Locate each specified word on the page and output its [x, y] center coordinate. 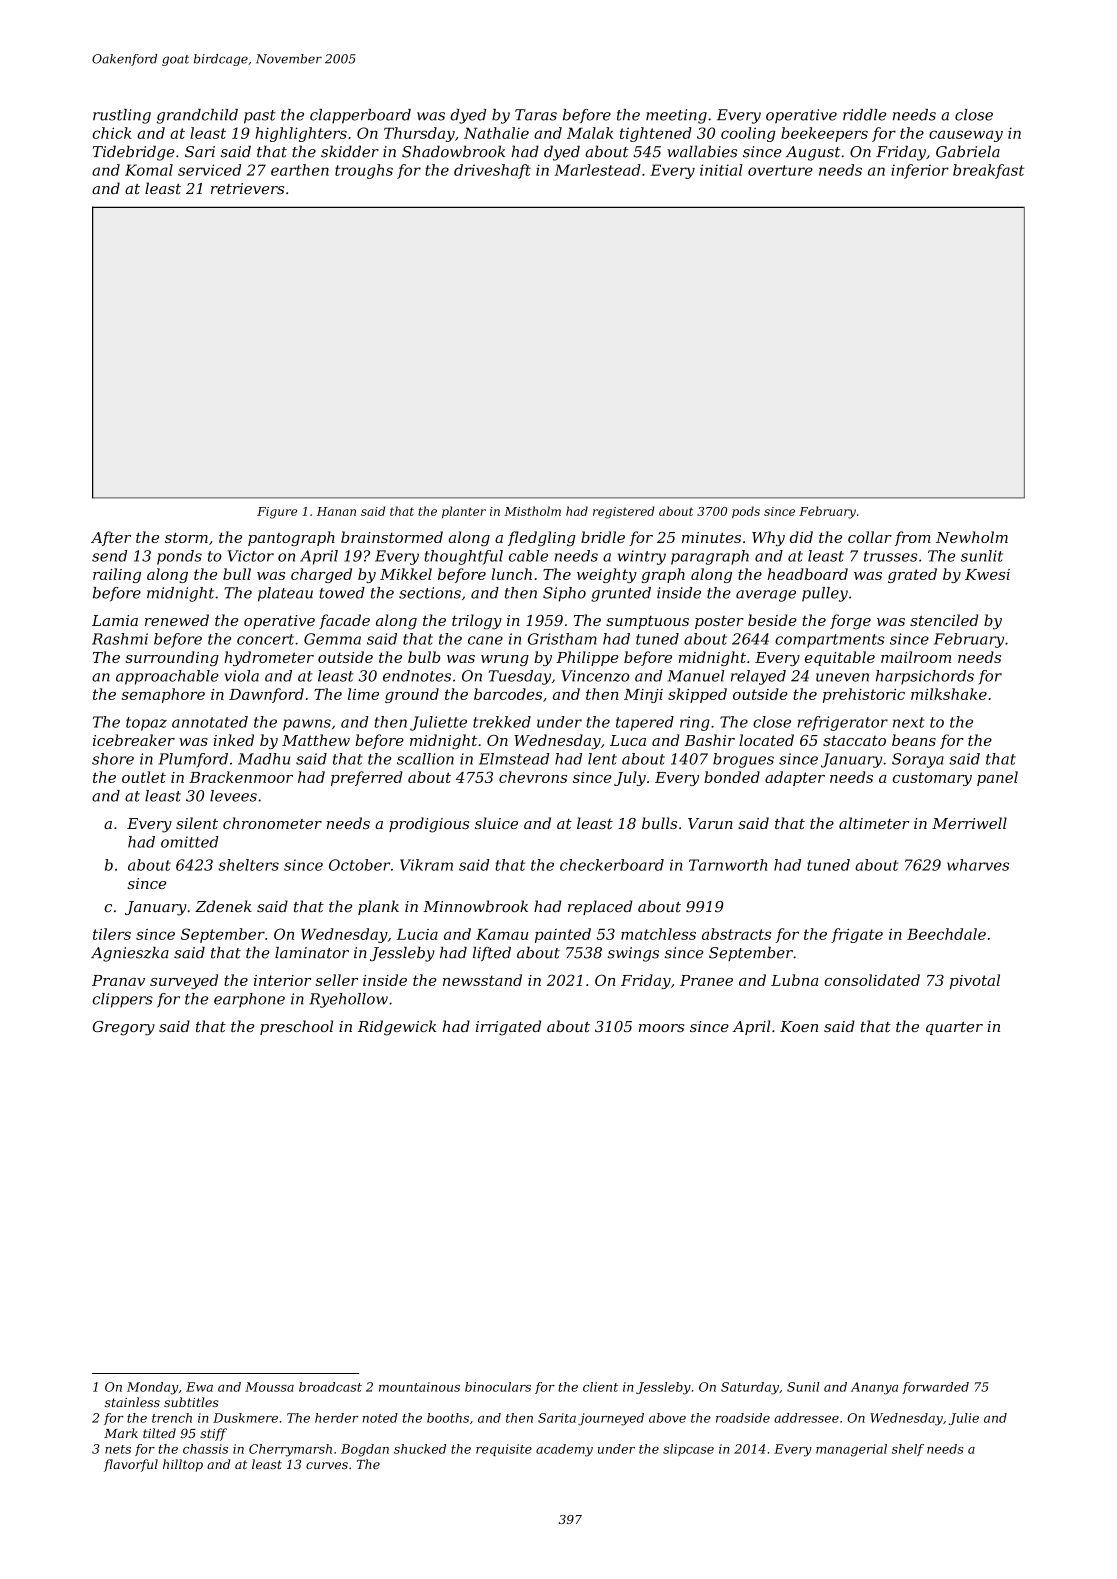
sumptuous [647, 622]
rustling [122, 116]
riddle [864, 115]
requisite [504, 1450]
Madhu [264, 759]
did [801, 537]
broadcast [330, 1387]
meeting [676, 116]
